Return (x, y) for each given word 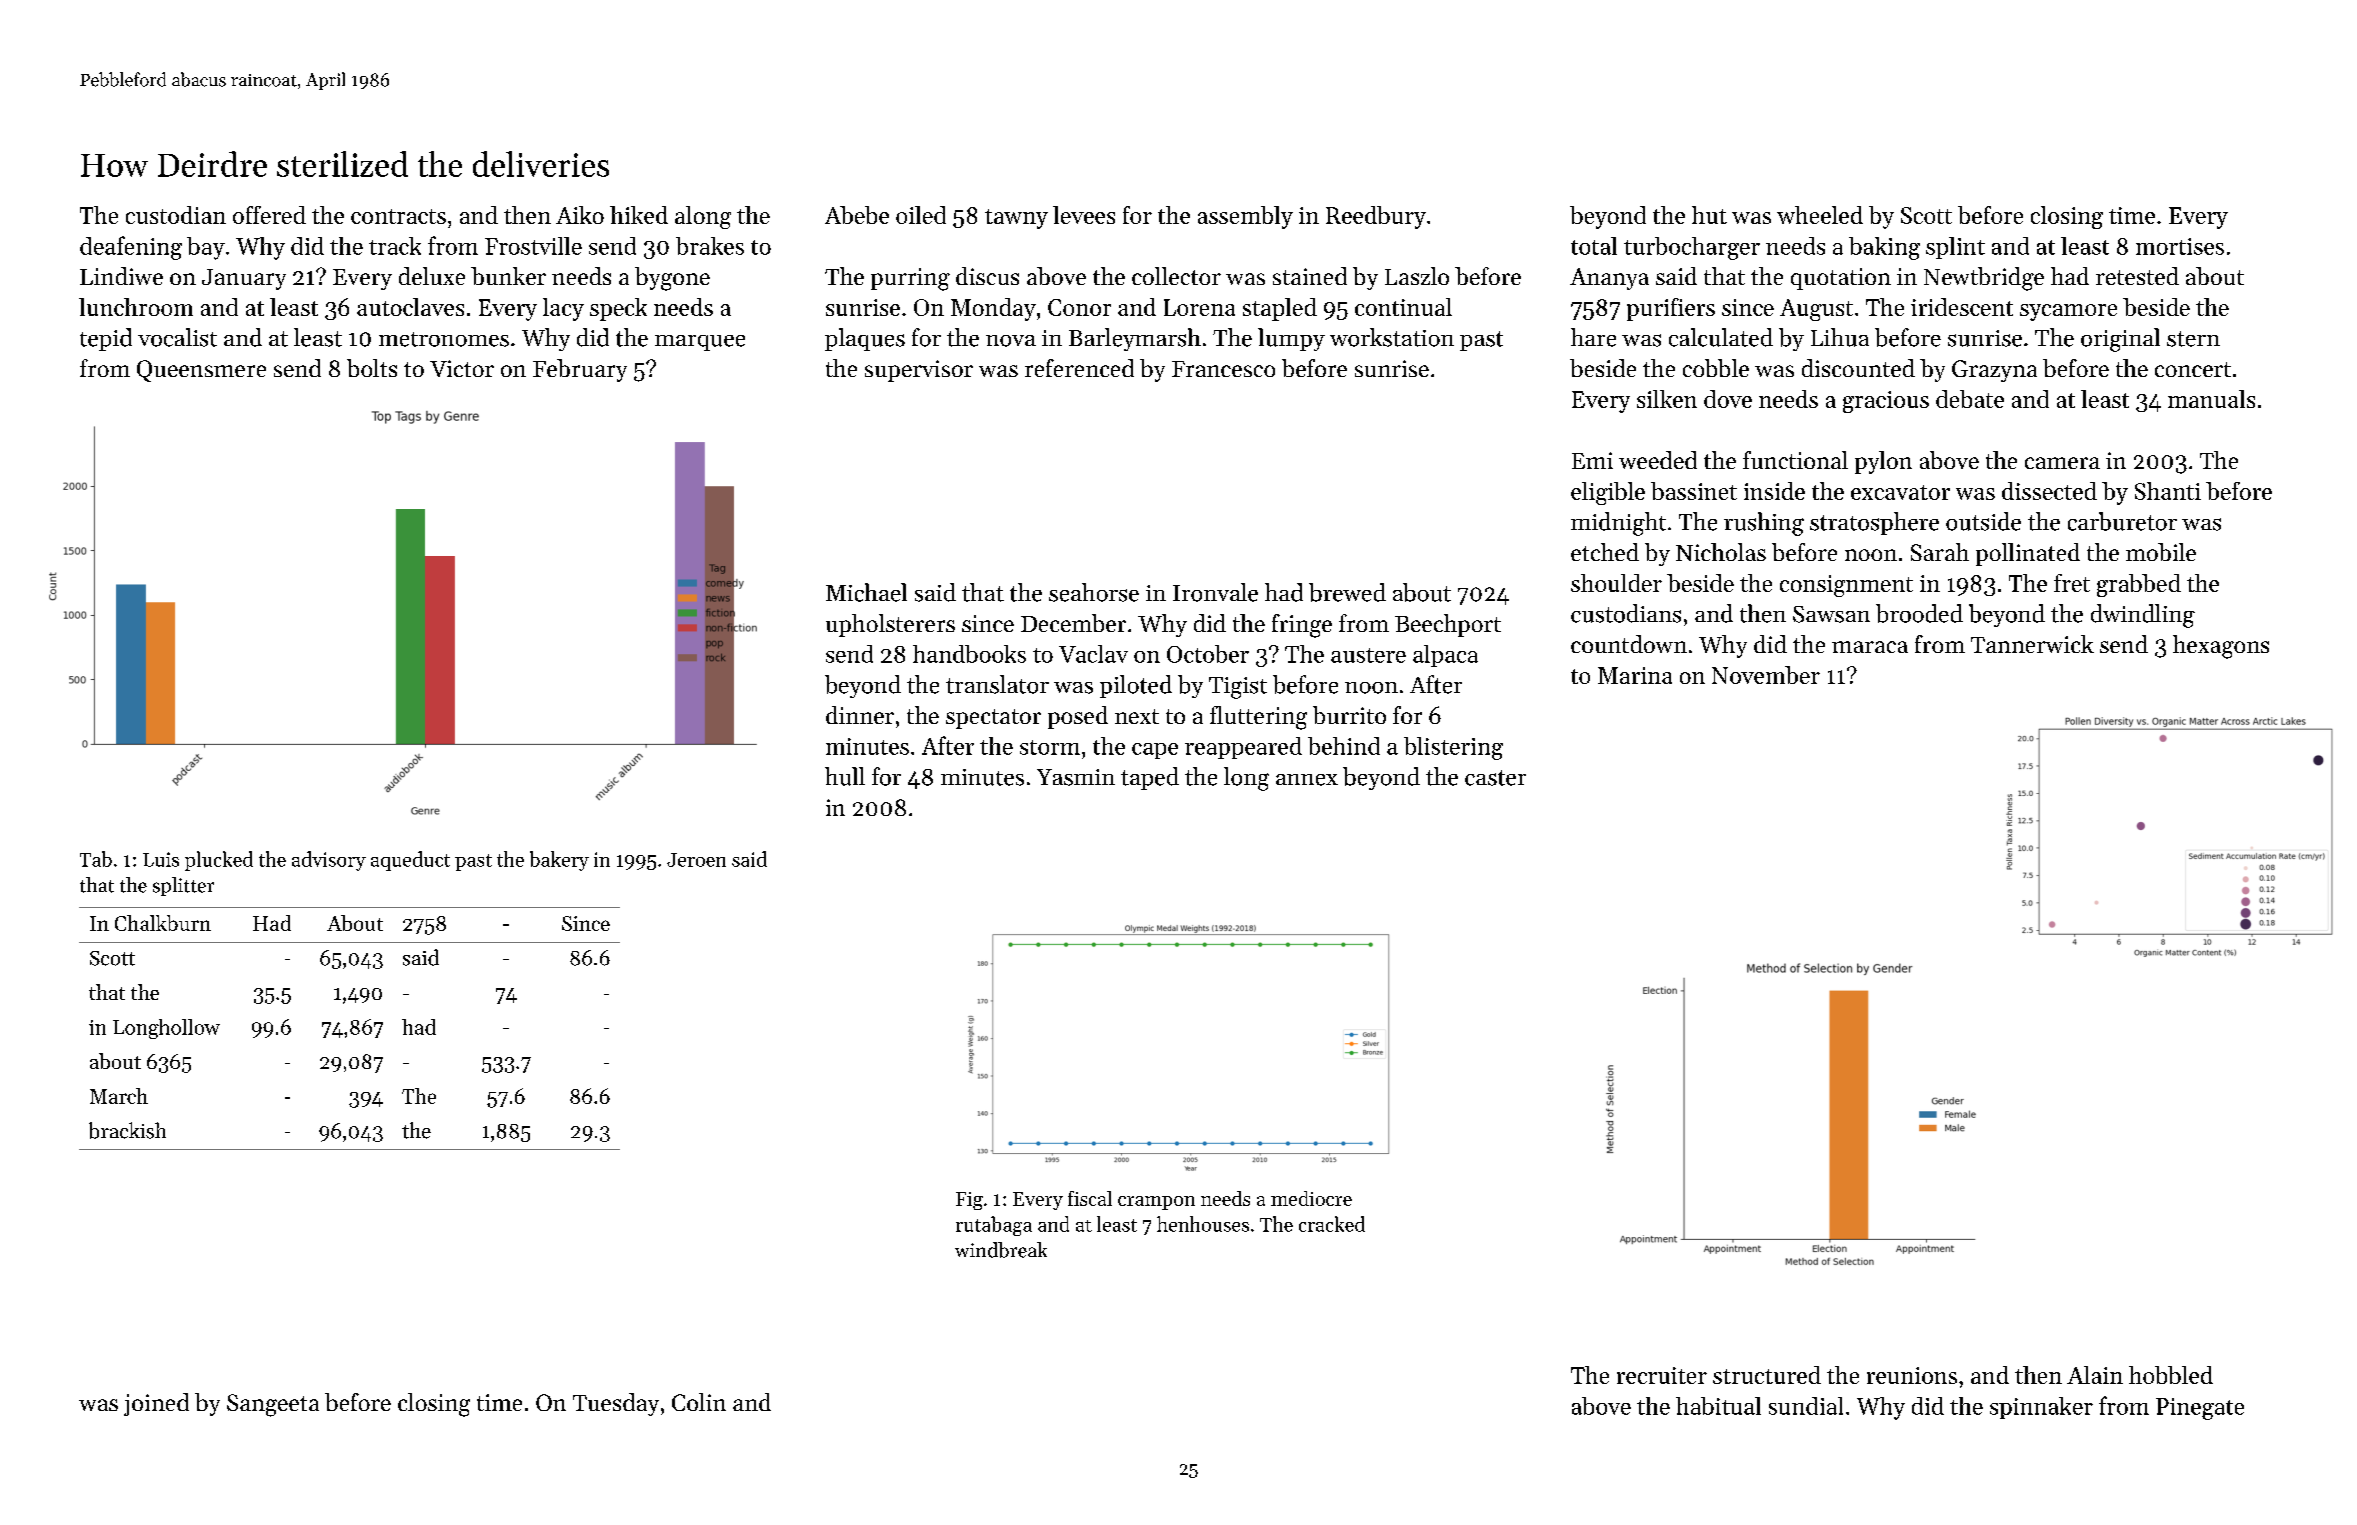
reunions (1912, 1375)
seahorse (1094, 592)
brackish (127, 1130)
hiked (639, 215)
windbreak (1001, 1250)
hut (1709, 215)
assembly (1245, 217)
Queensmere (201, 371)
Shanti (2168, 491)
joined (156, 1404)
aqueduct (410, 861)
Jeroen (696, 860)
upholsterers (890, 625)
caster (1495, 778)
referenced (1079, 368)
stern (2193, 339)
